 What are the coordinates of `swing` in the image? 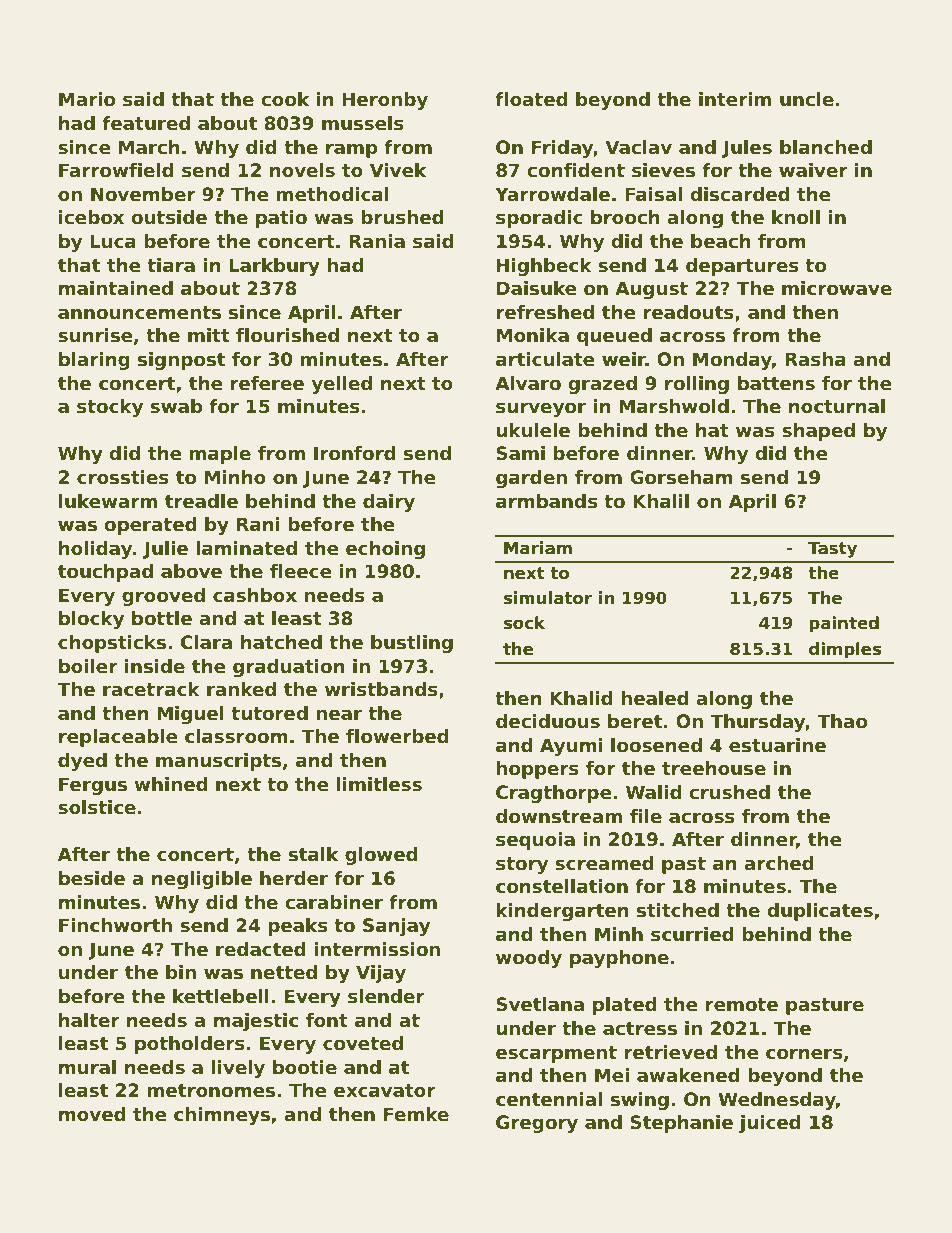 It's located at (640, 1101).
